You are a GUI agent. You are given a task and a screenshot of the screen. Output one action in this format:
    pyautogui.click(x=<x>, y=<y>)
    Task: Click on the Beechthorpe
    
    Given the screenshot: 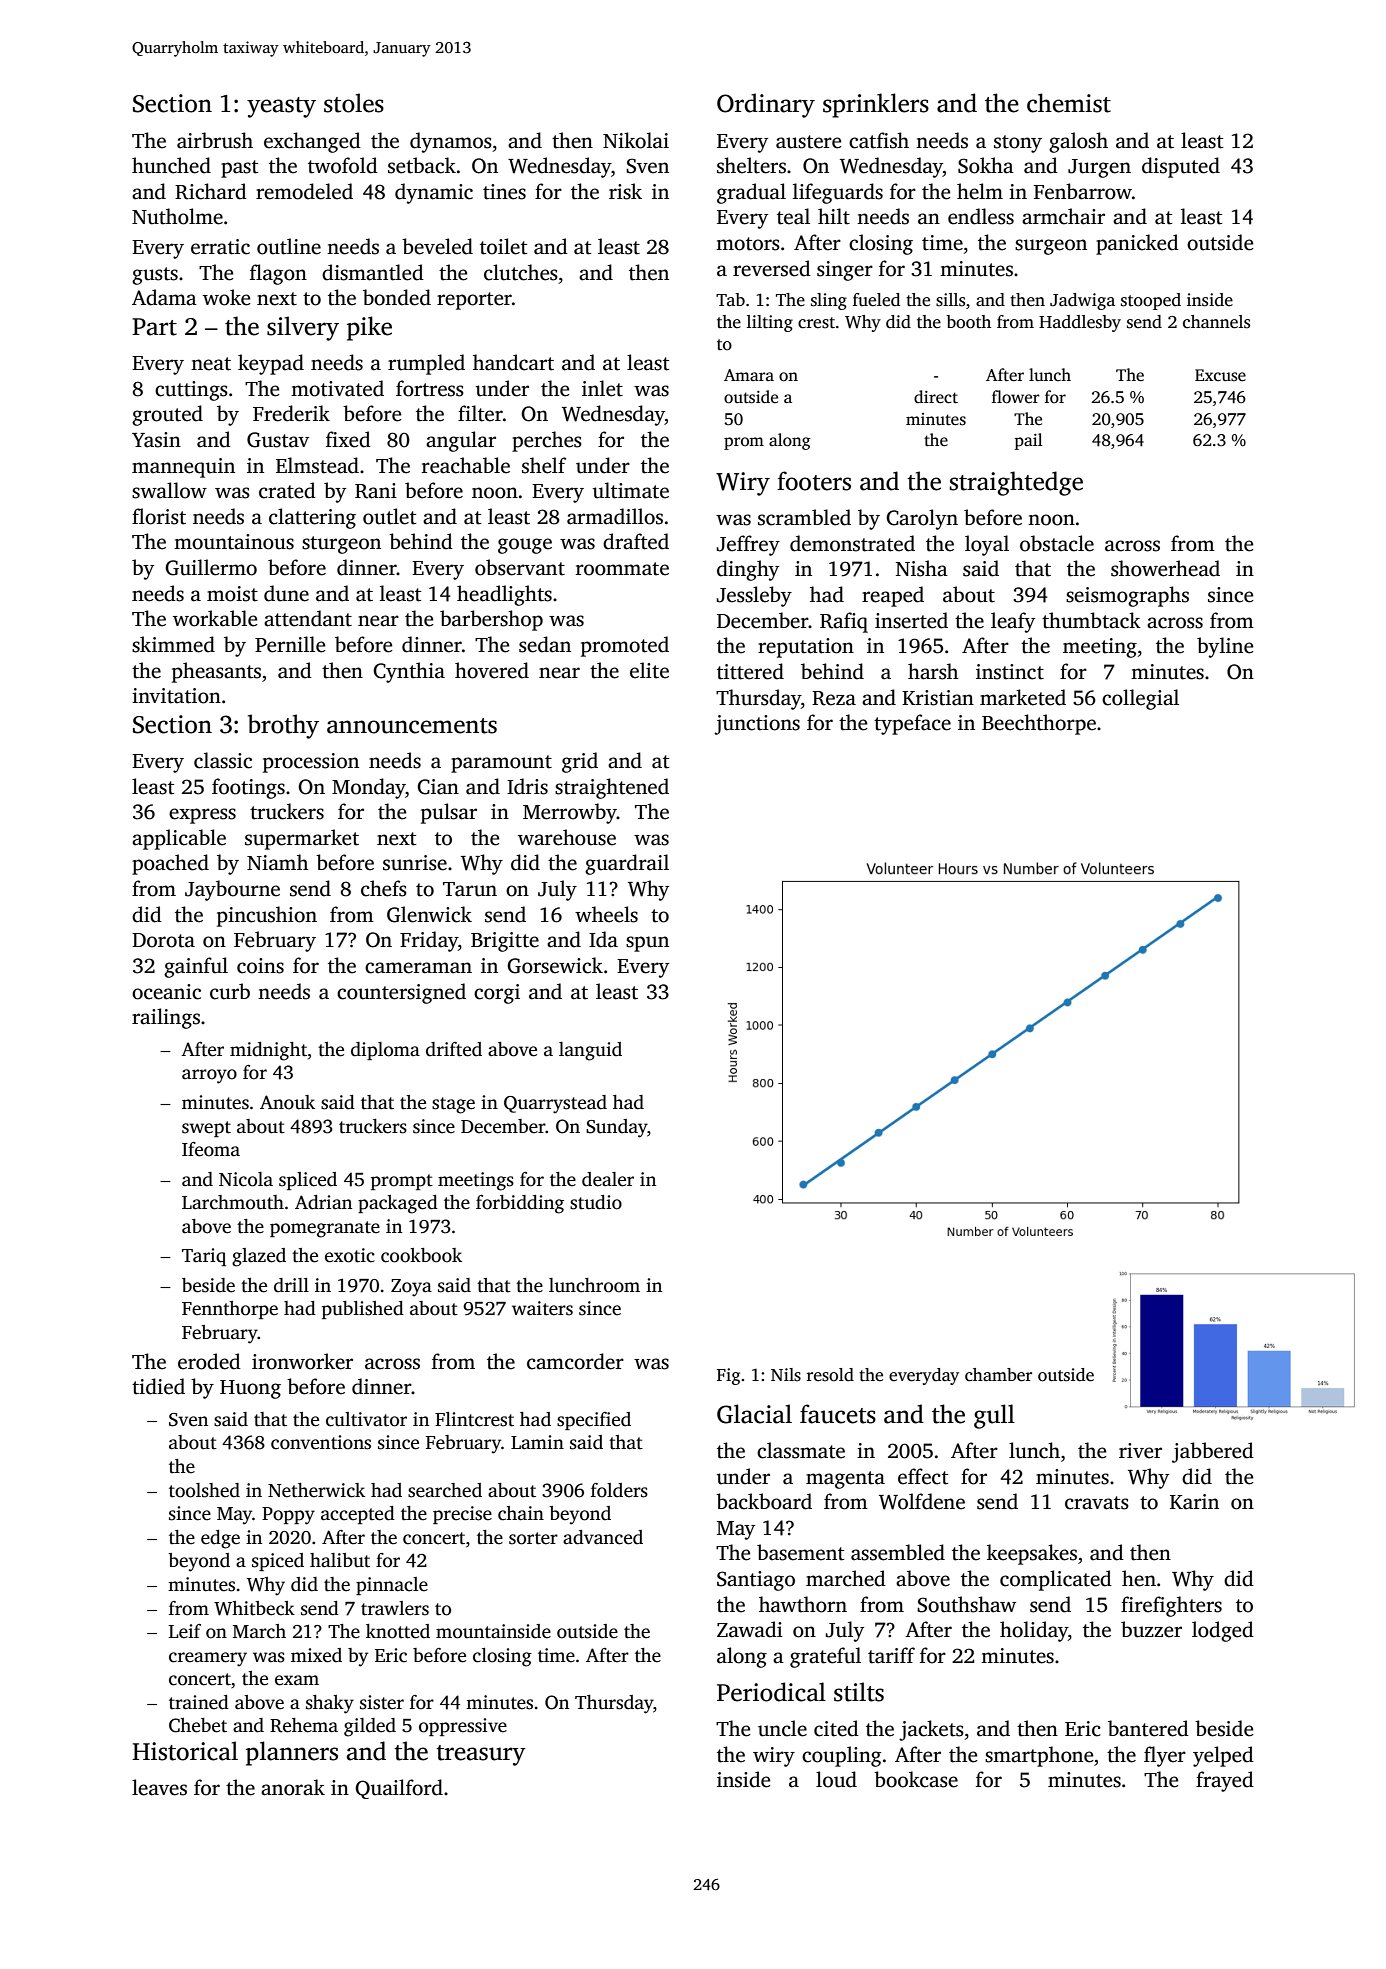 What is the action you would take?
    pyautogui.click(x=1039, y=724)
